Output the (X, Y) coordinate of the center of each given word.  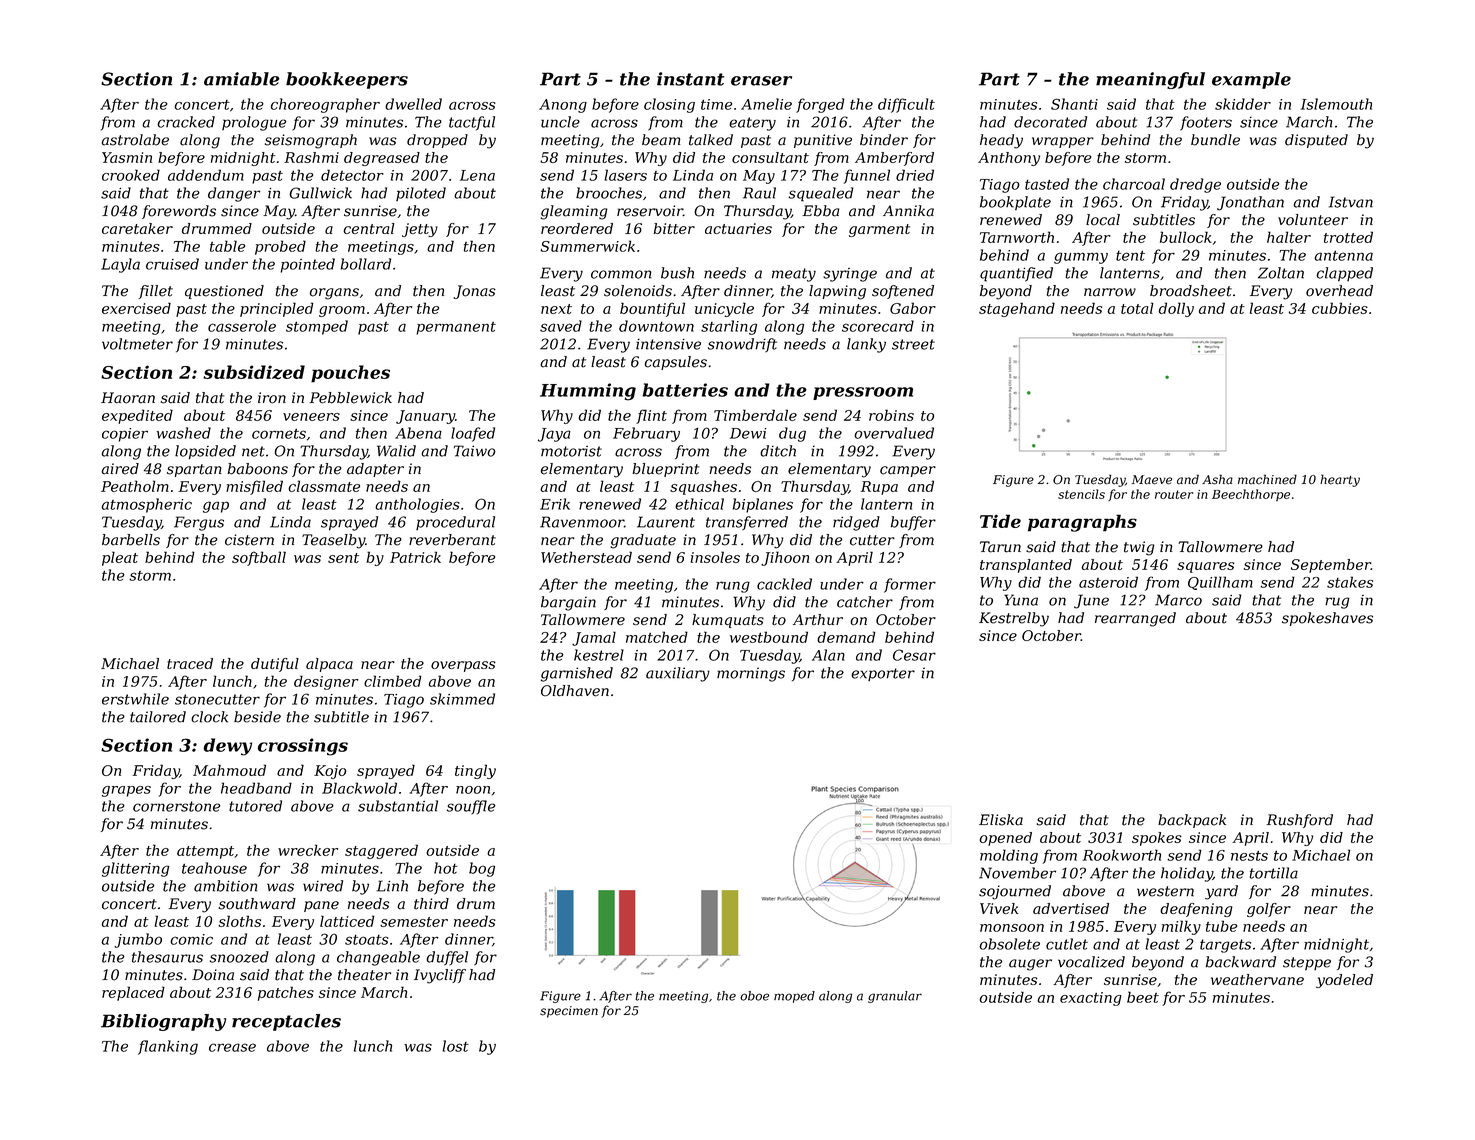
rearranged (1135, 619)
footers (1206, 123)
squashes (703, 487)
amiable (242, 79)
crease (232, 1047)
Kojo (330, 772)
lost (455, 1046)
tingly (475, 771)
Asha (1217, 479)
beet (1143, 997)
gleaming (574, 212)
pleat (120, 558)
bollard (366, 264)
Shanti (1074, 104)
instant (690, 79)
